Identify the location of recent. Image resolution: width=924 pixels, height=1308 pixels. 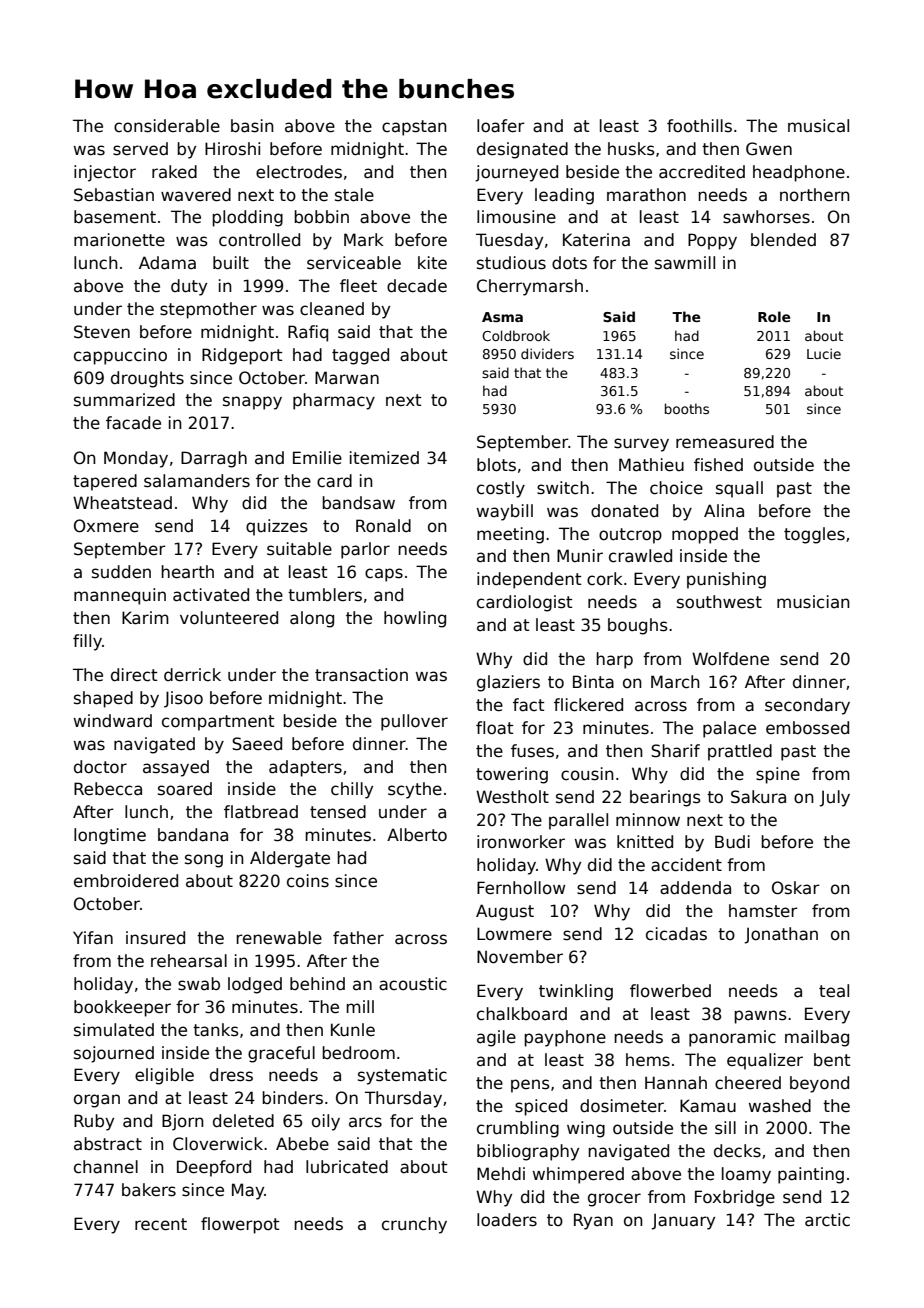
(161, 1224).
